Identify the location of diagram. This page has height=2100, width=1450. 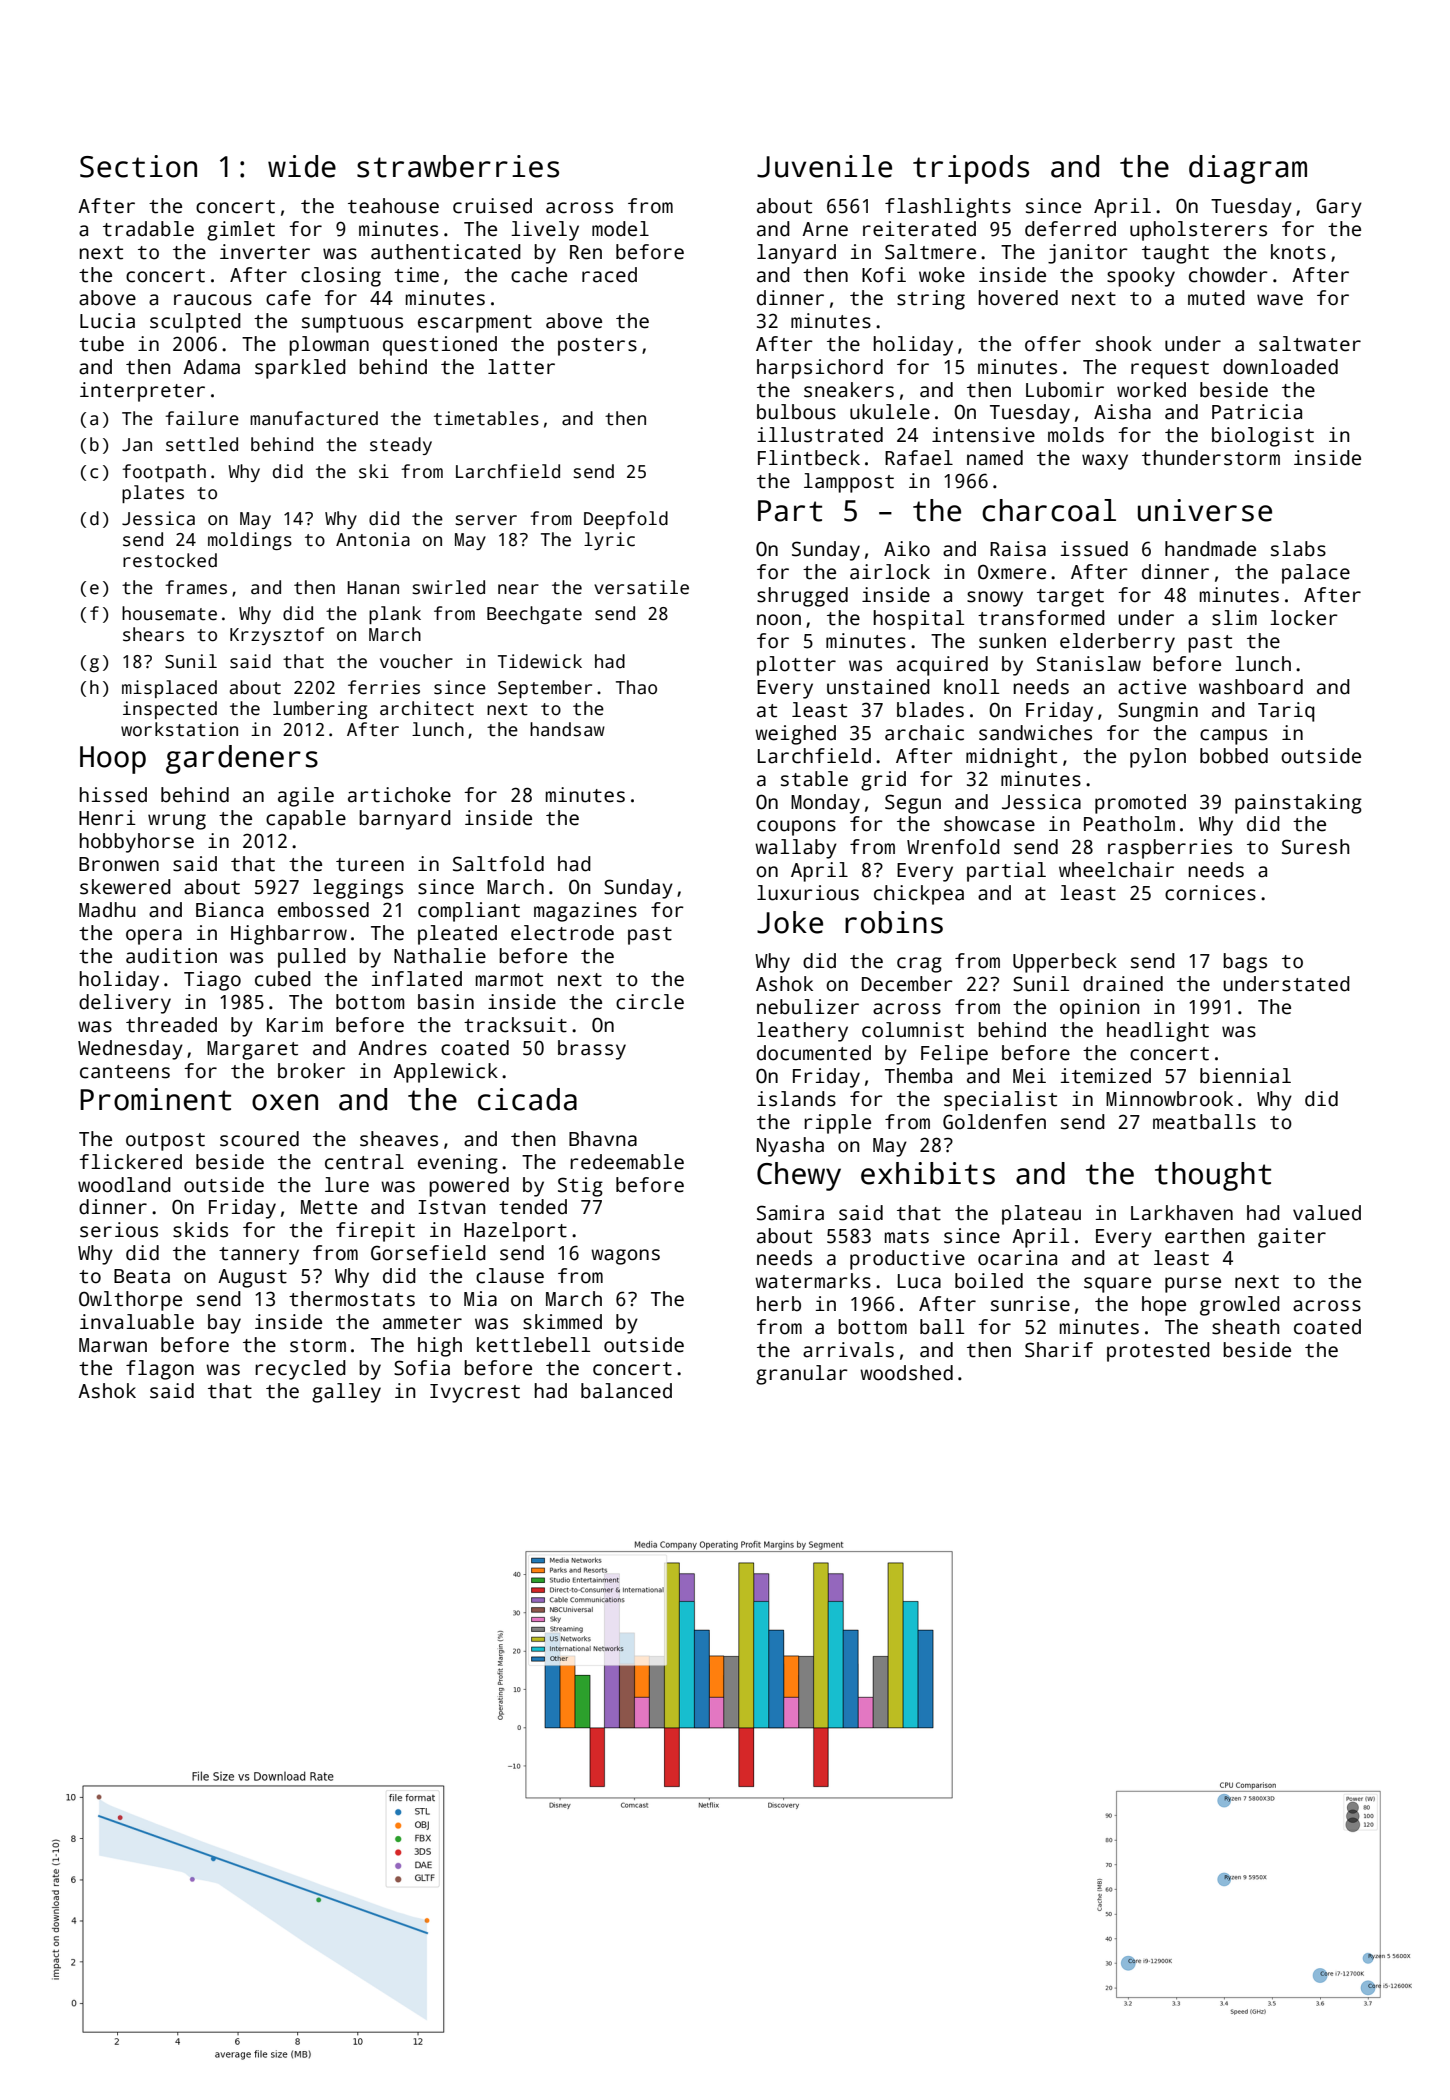
(1248, 169).
